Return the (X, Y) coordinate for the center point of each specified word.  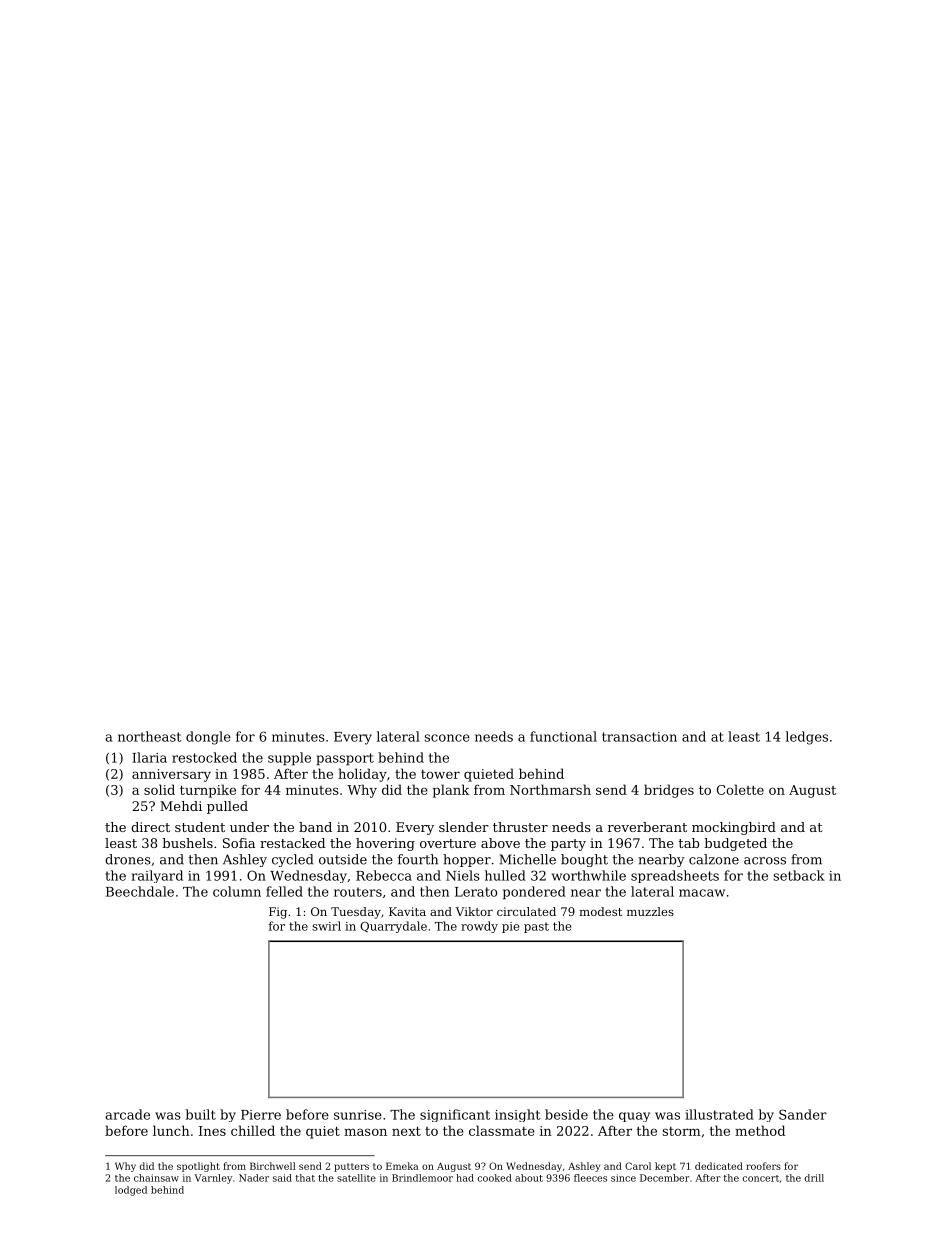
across (765, 861)
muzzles (650, 911)
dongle (208, 738)
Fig (278, 913)
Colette (740, 789)
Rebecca (384, 875)
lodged (131, 1191)
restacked (292, 843)
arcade (127, 1114)
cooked (495, 1178)
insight (518, 1115)
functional (563, 736)
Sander (803, 1114)
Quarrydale (393, 927)
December (665, 1178)
